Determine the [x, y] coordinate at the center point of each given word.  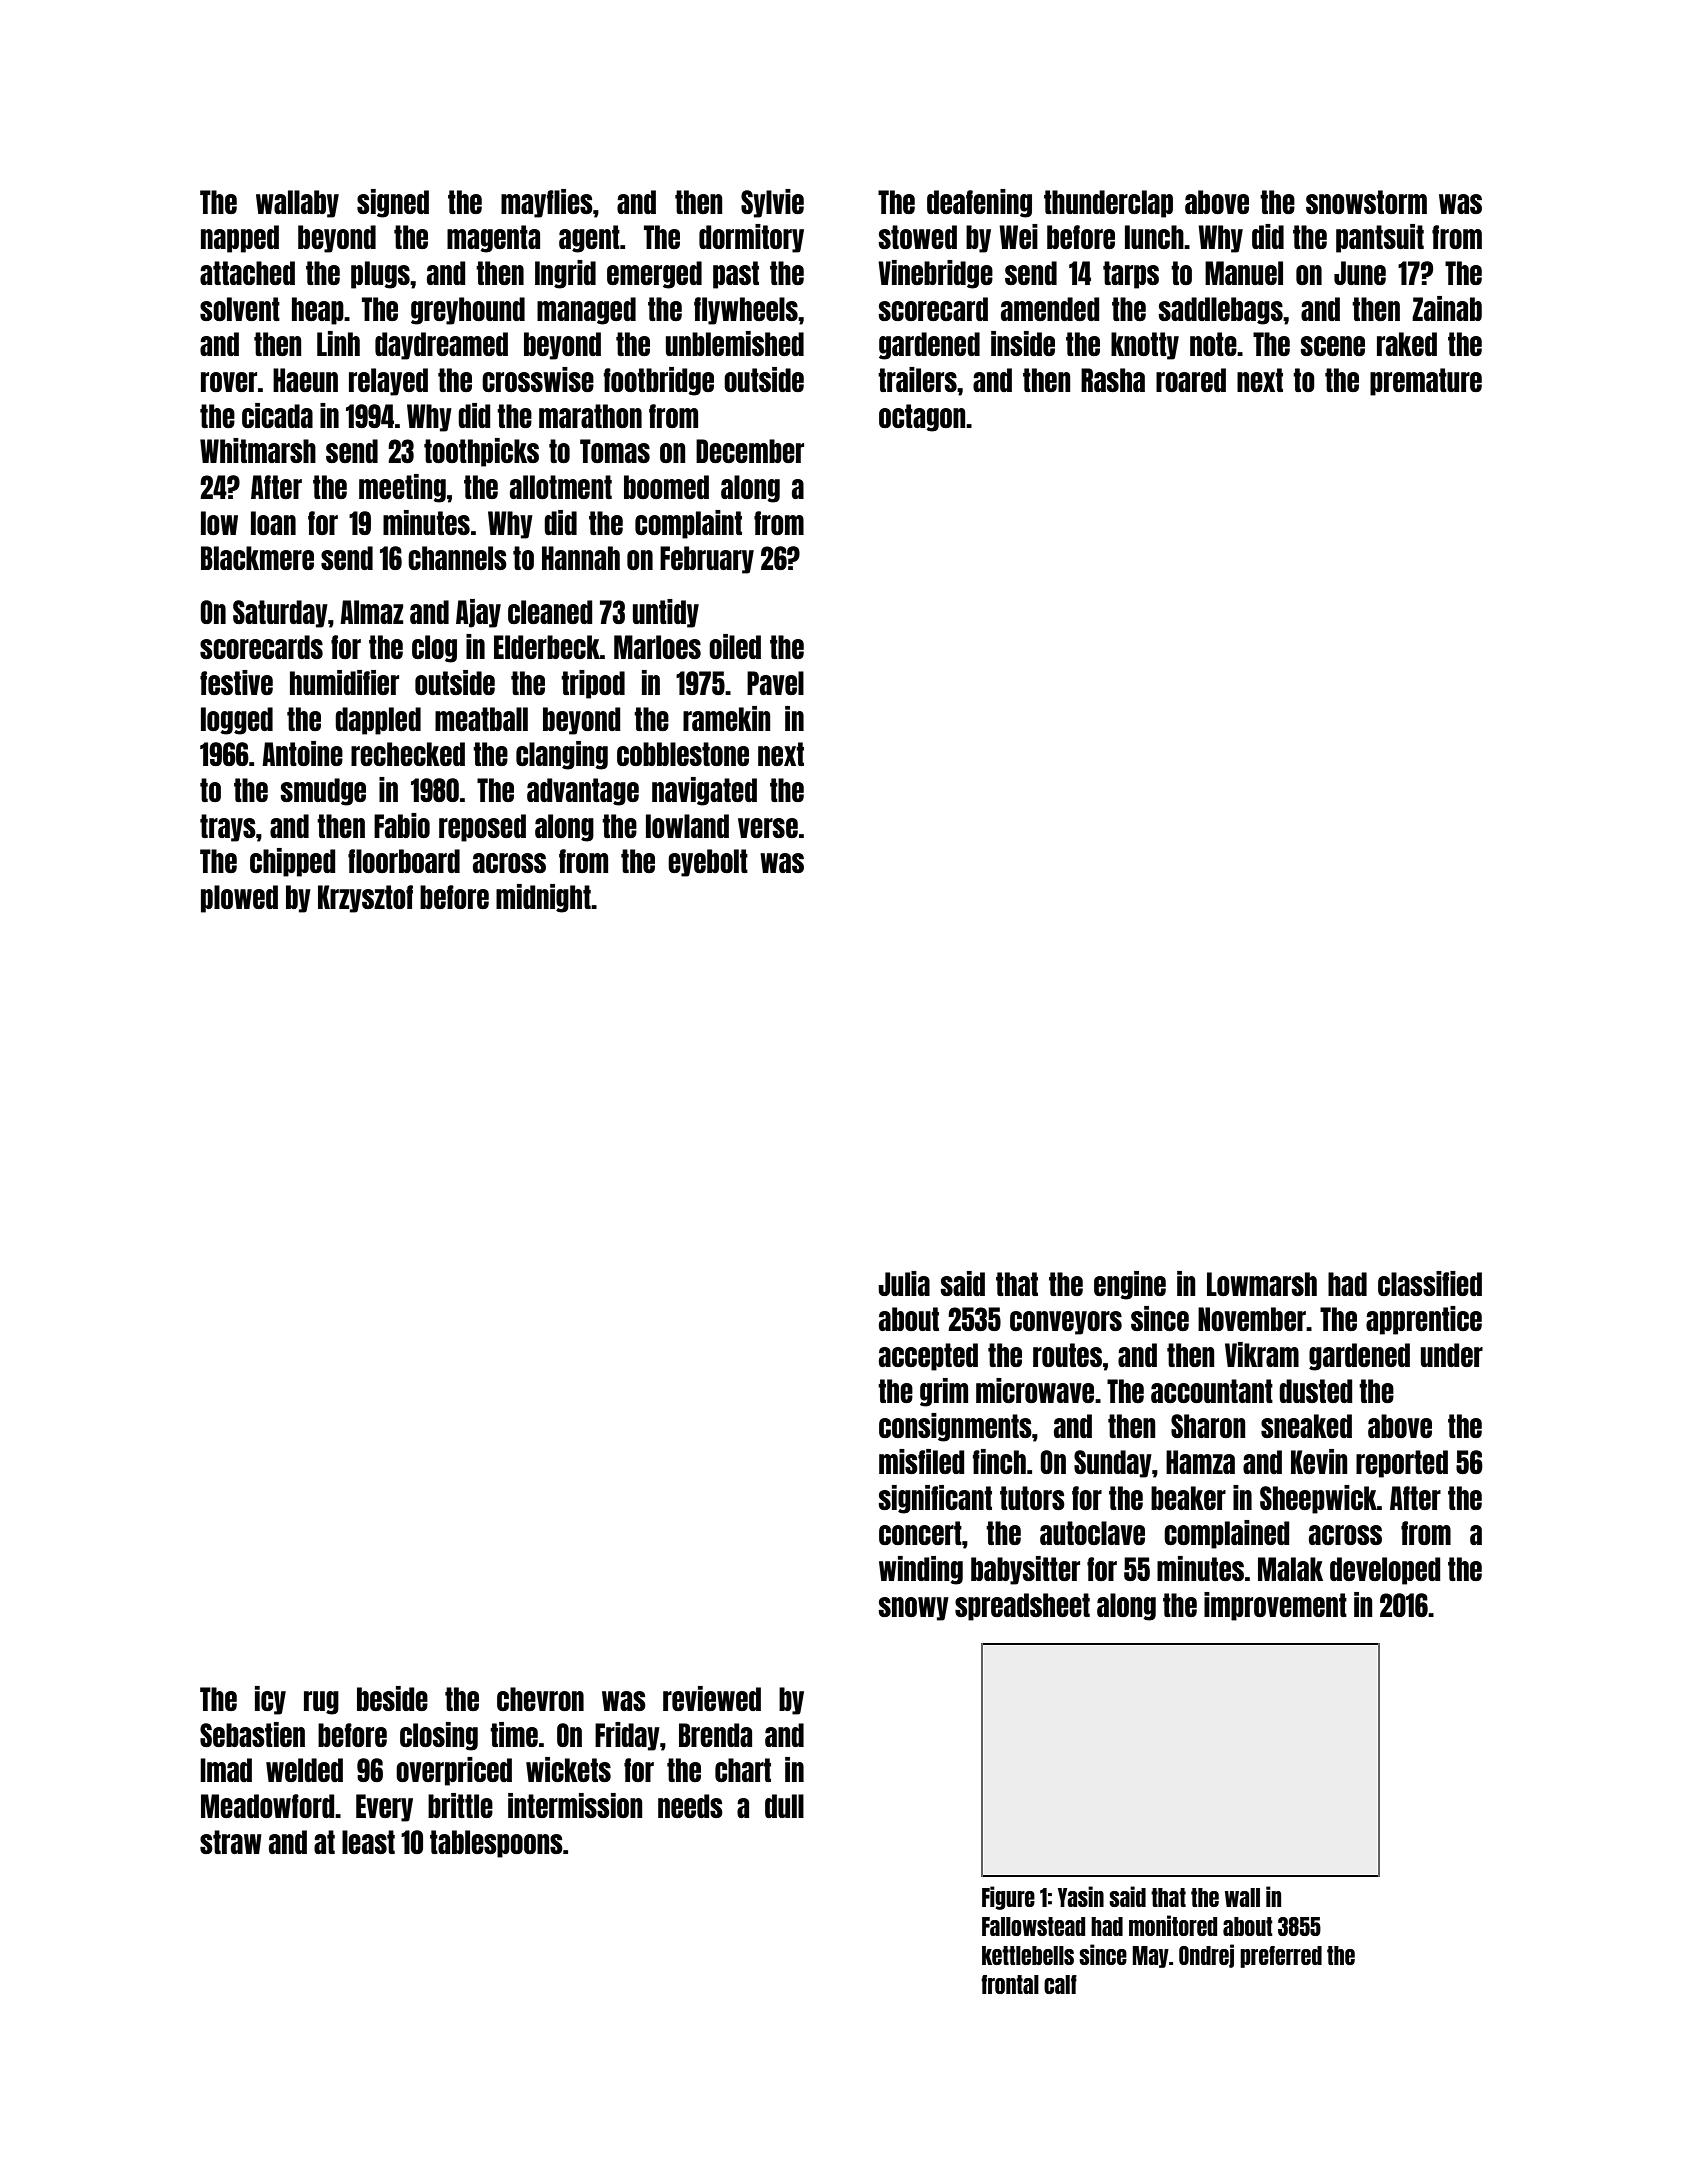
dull [784, 1806]
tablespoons [496, 1844]
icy [270, 1700]
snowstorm [1366, 202]
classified [1430, 1283]
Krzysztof [365, 899]
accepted [928, 1357]
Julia [904, 1283]
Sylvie [772, 203]
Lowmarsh [1262, 1284]
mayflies [547, 203]
